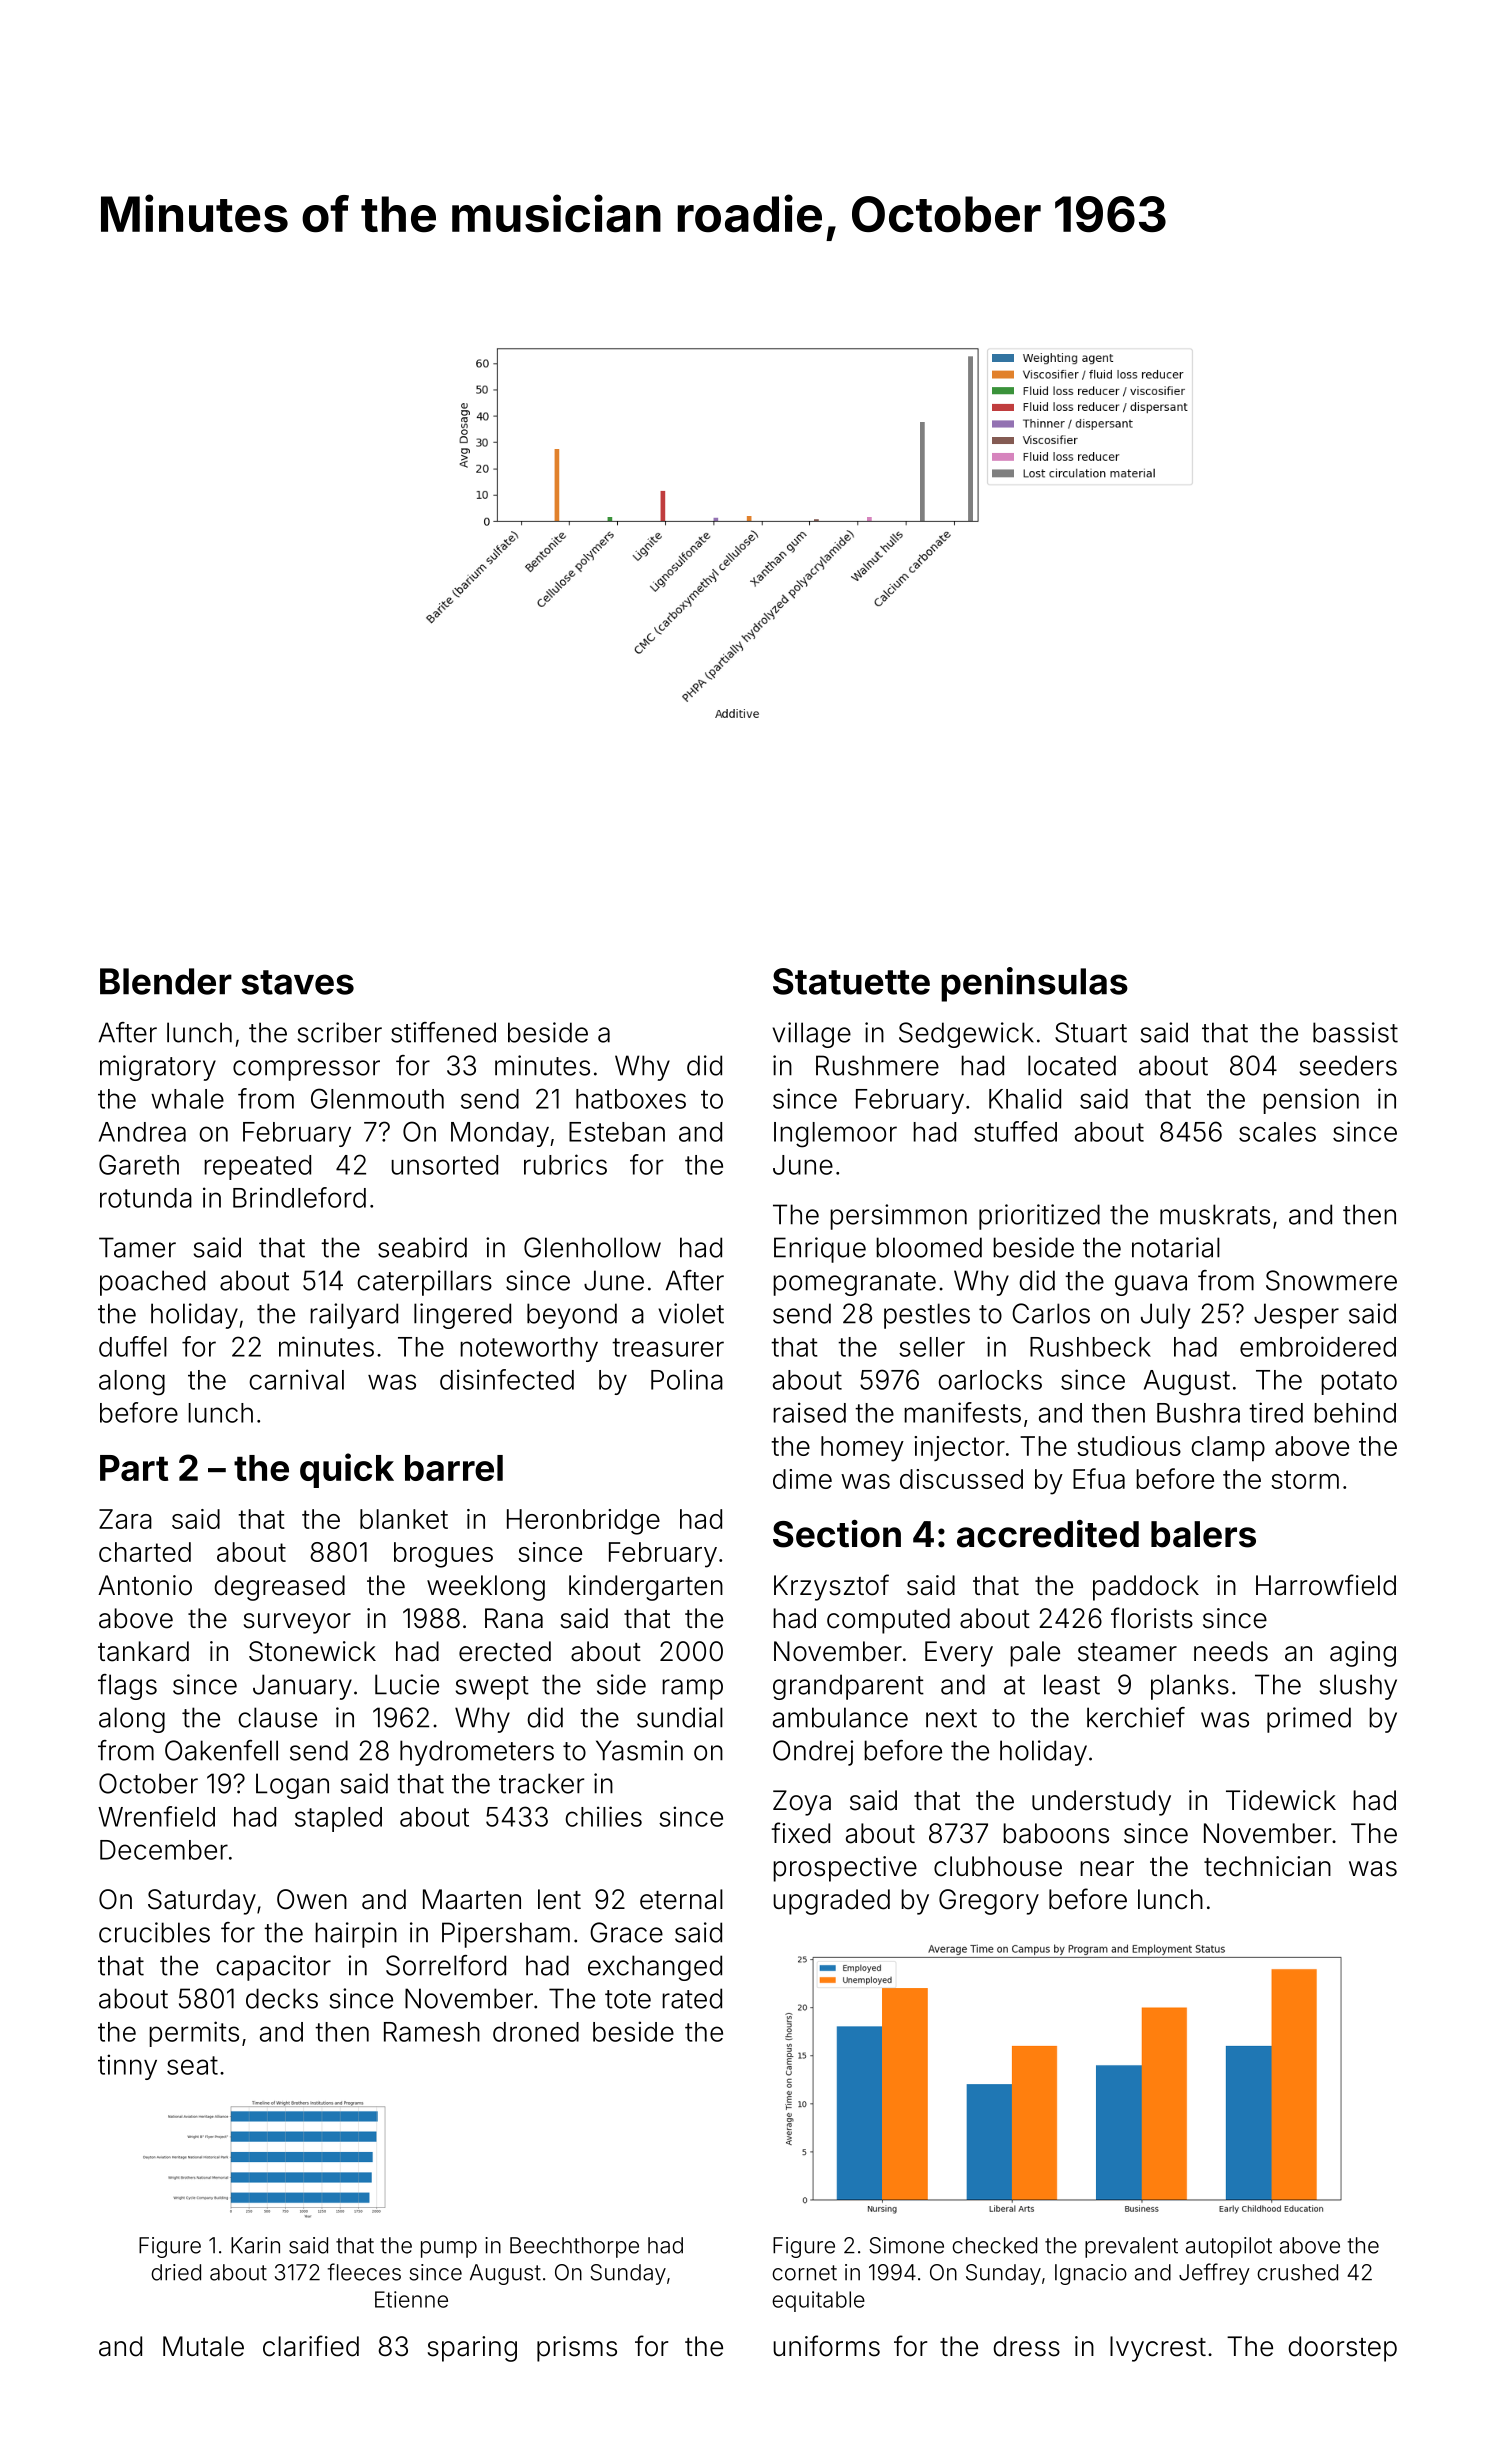 This screenshot has width=1496, height=2464. What do you see at coordinates (125, 1519) in the screenshot?
I see `Zara` at bounding box center [125, 1519].
